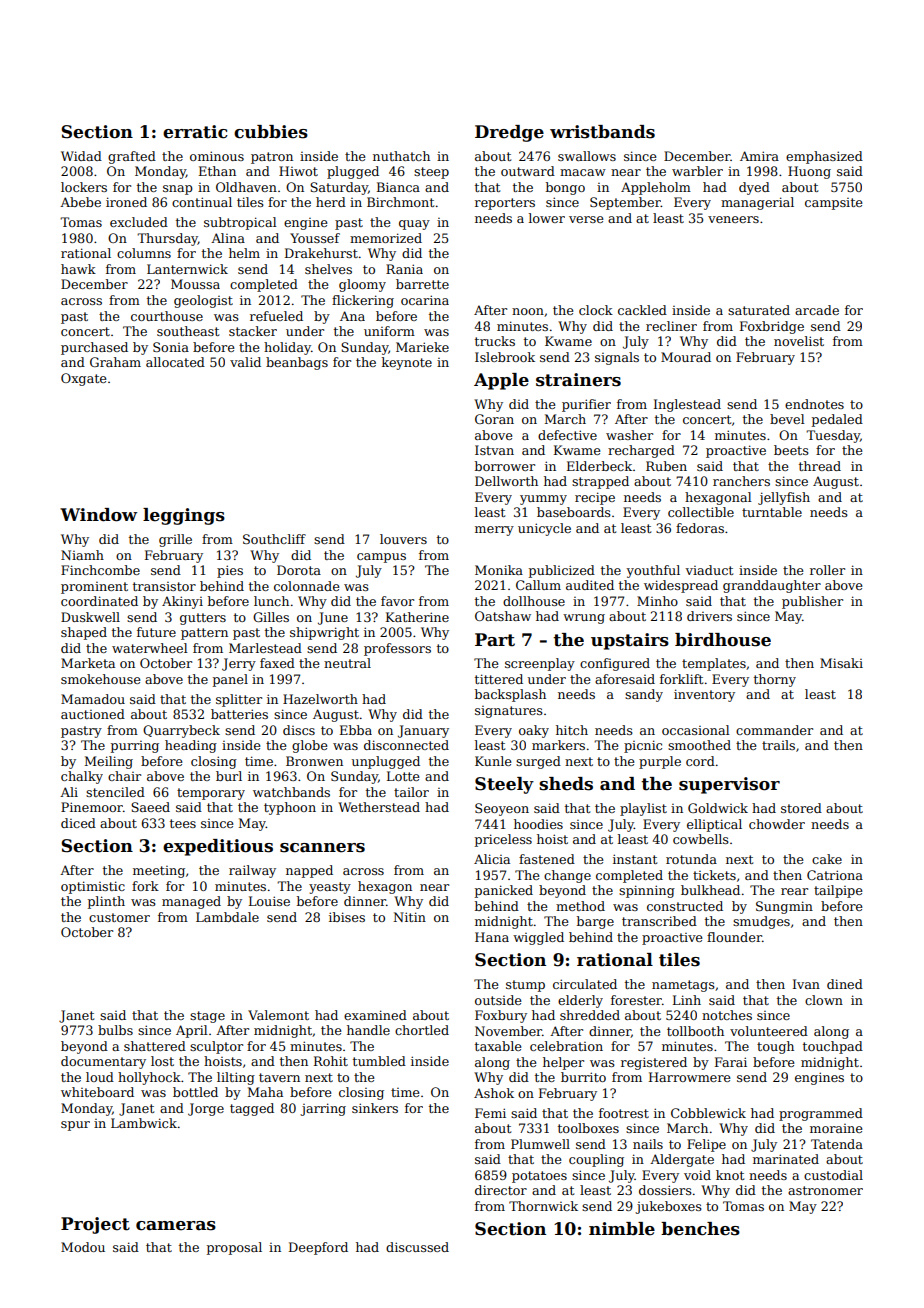  I want to click on shaped, so click(84, 633).
